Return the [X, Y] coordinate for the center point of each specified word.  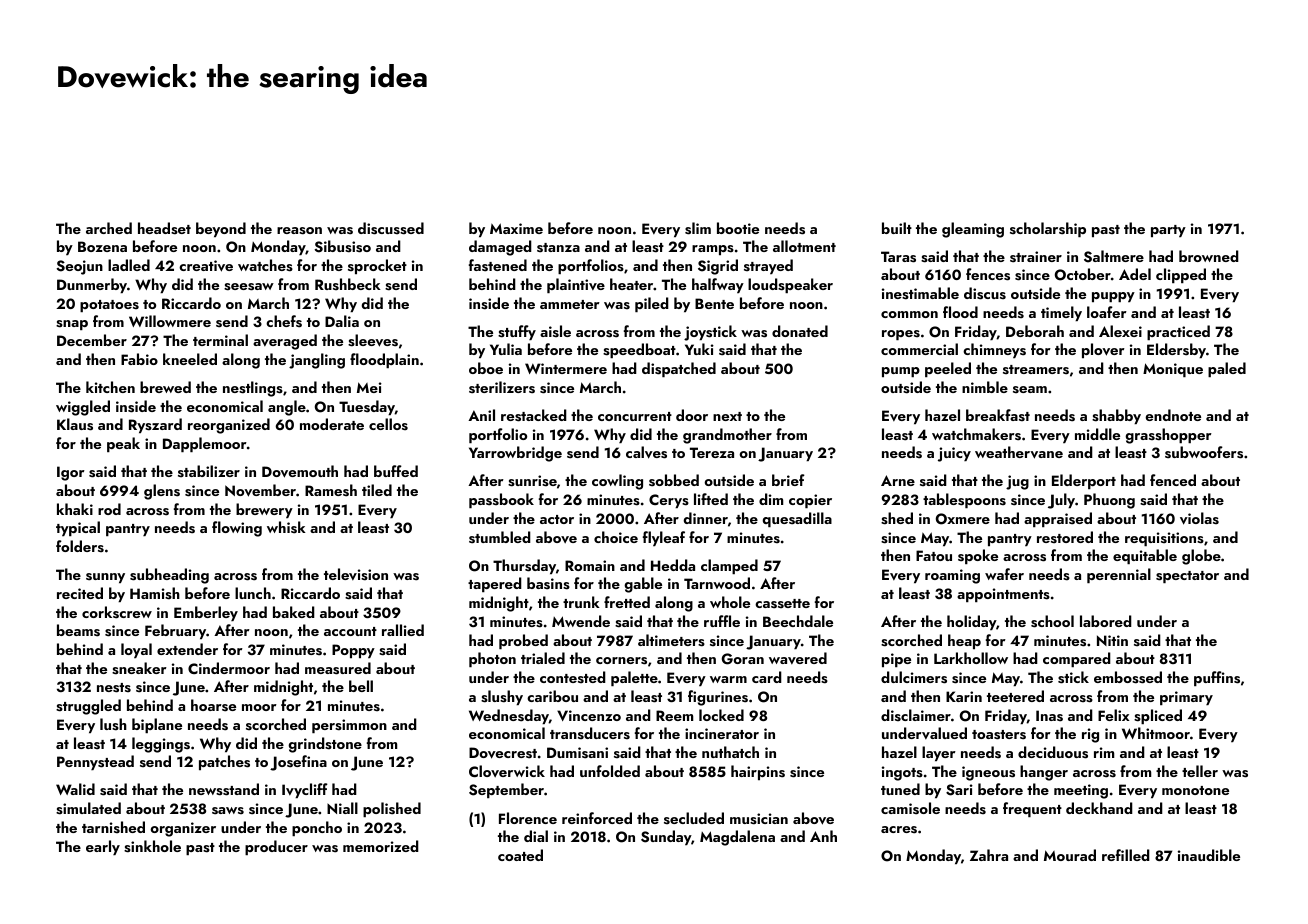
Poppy [353, 651]
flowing [237, 529]
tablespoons [964, 500]
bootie [738, 228]
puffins [1217, 678]
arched [109, 228]
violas [1199, 518]
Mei [369, 387]
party [1168, 231]
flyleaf [664, 538]
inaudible [1209, 855]
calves [646, 452]
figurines [718, 698]
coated [520, 855]
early [103, 847]
